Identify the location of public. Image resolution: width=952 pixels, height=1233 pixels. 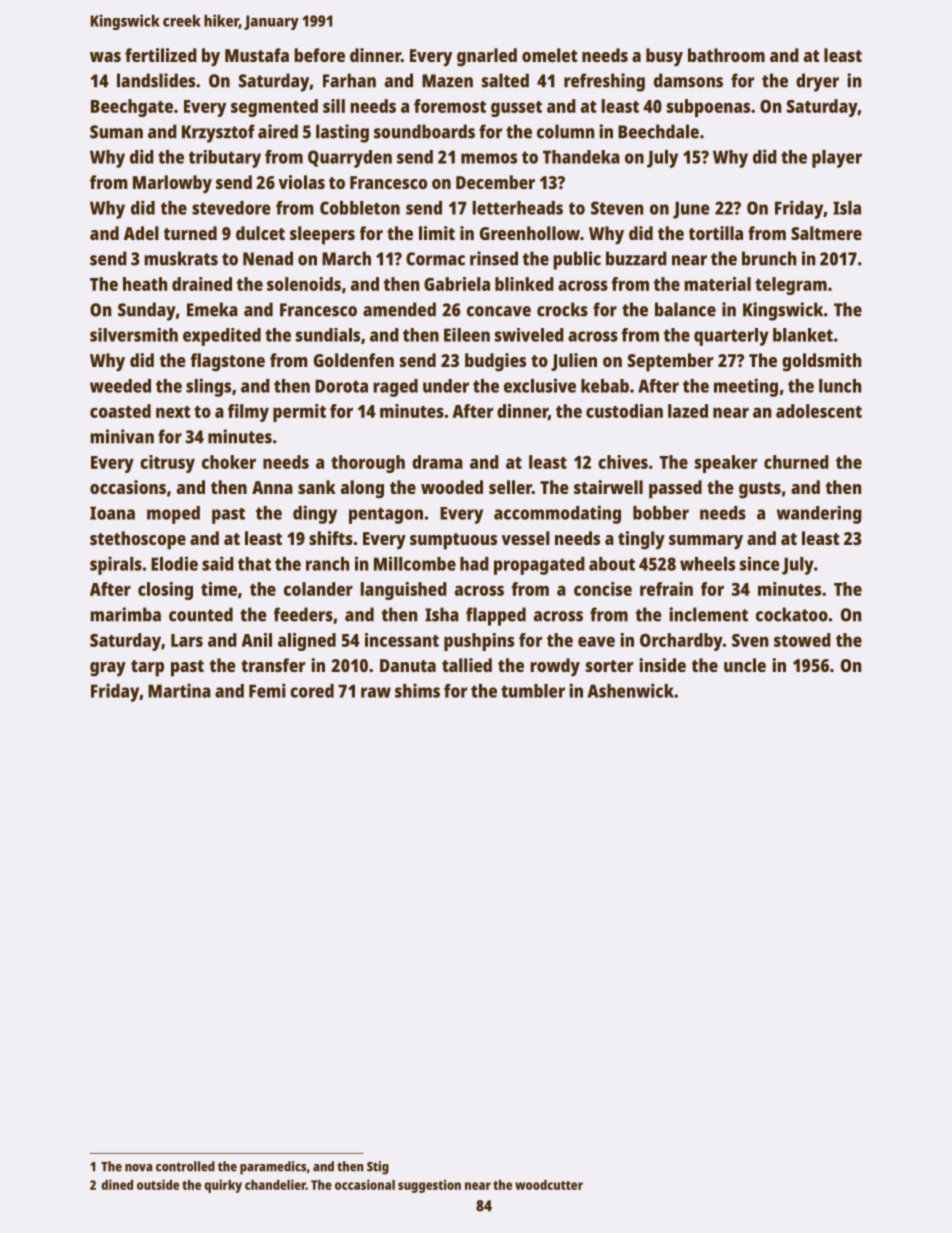
(577, 260).
